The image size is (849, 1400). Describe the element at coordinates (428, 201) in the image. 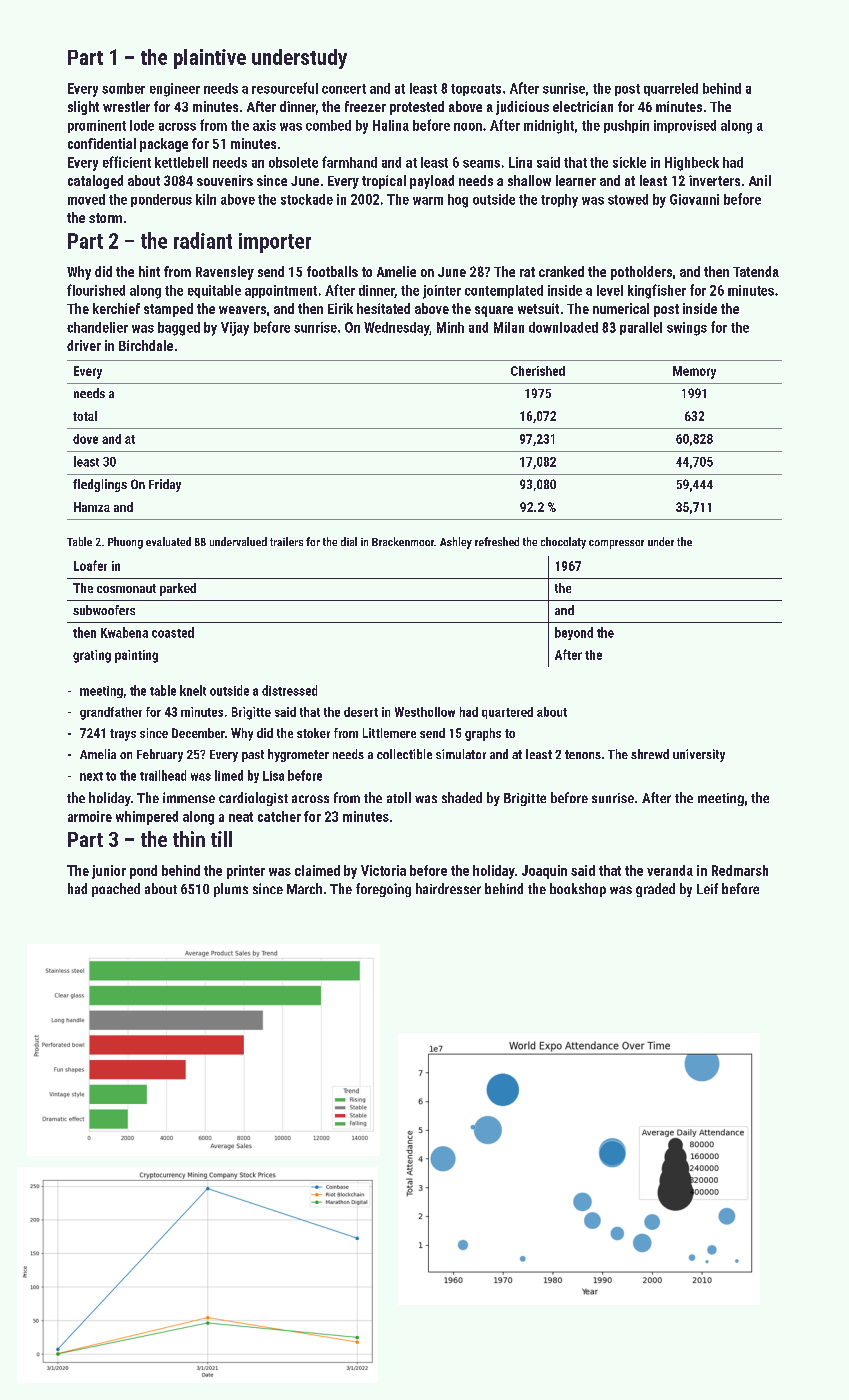

I see `warm` at that location.
